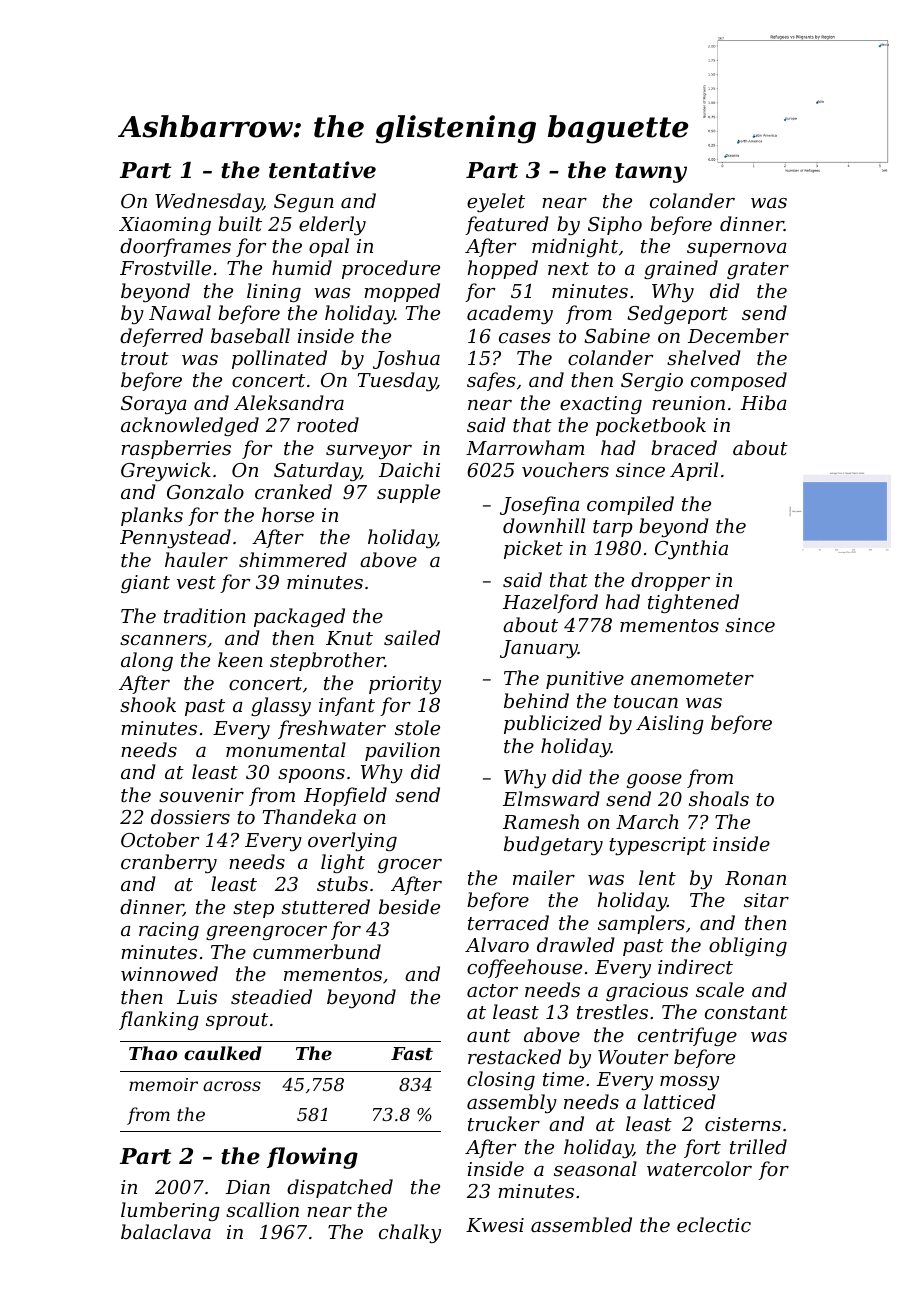 The image size is (908, 1316). I want to click on Xiaoming, so click(165, 226).
